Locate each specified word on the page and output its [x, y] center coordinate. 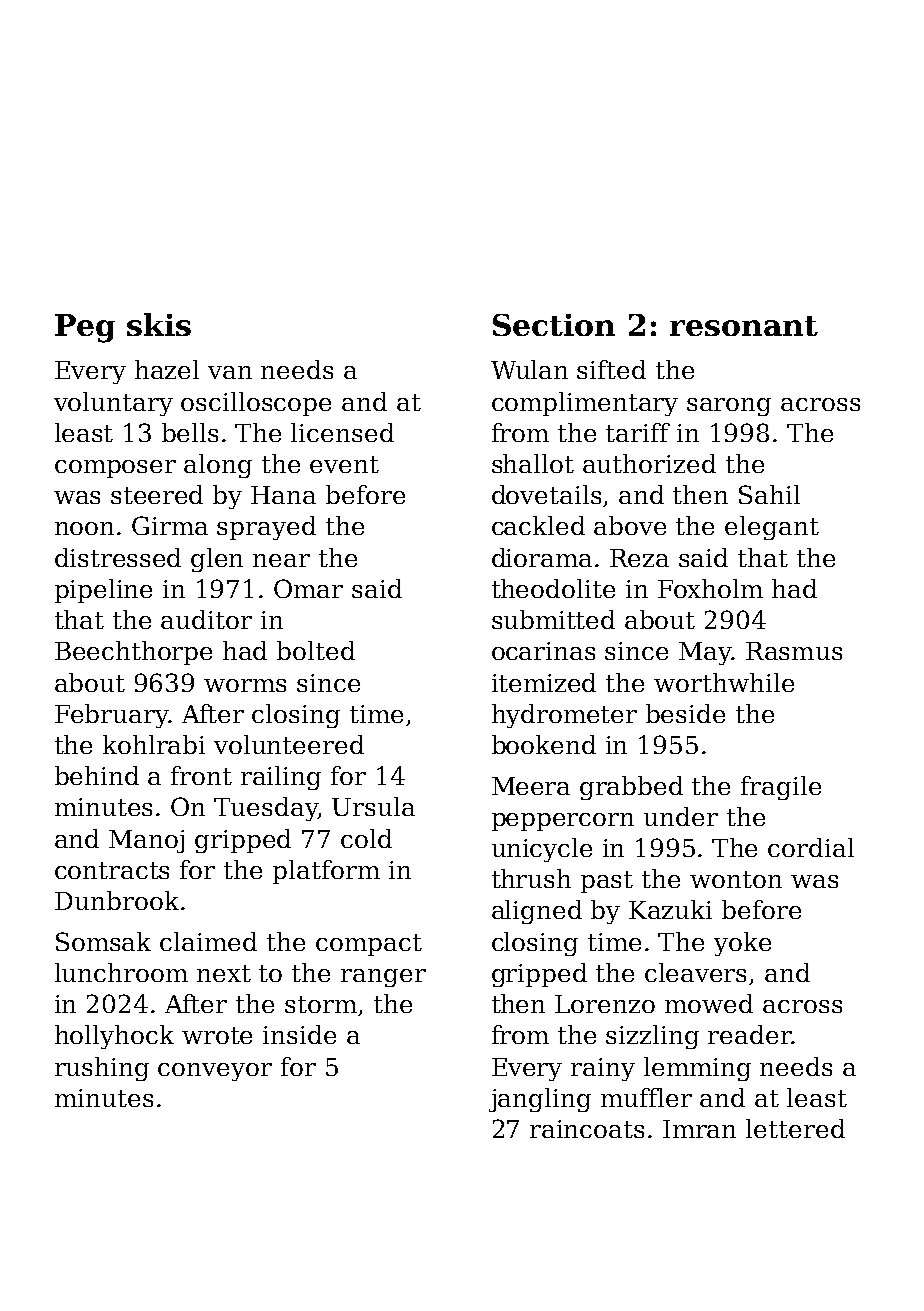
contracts [112, 870]
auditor [206, 619]
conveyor [215, 1072]
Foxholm [710, 588]
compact [369, 945]
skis [159, 324]
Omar [308, 588]
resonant [744, 326]
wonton [736, 879]
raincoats [587, 1129]
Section [554, 325]
